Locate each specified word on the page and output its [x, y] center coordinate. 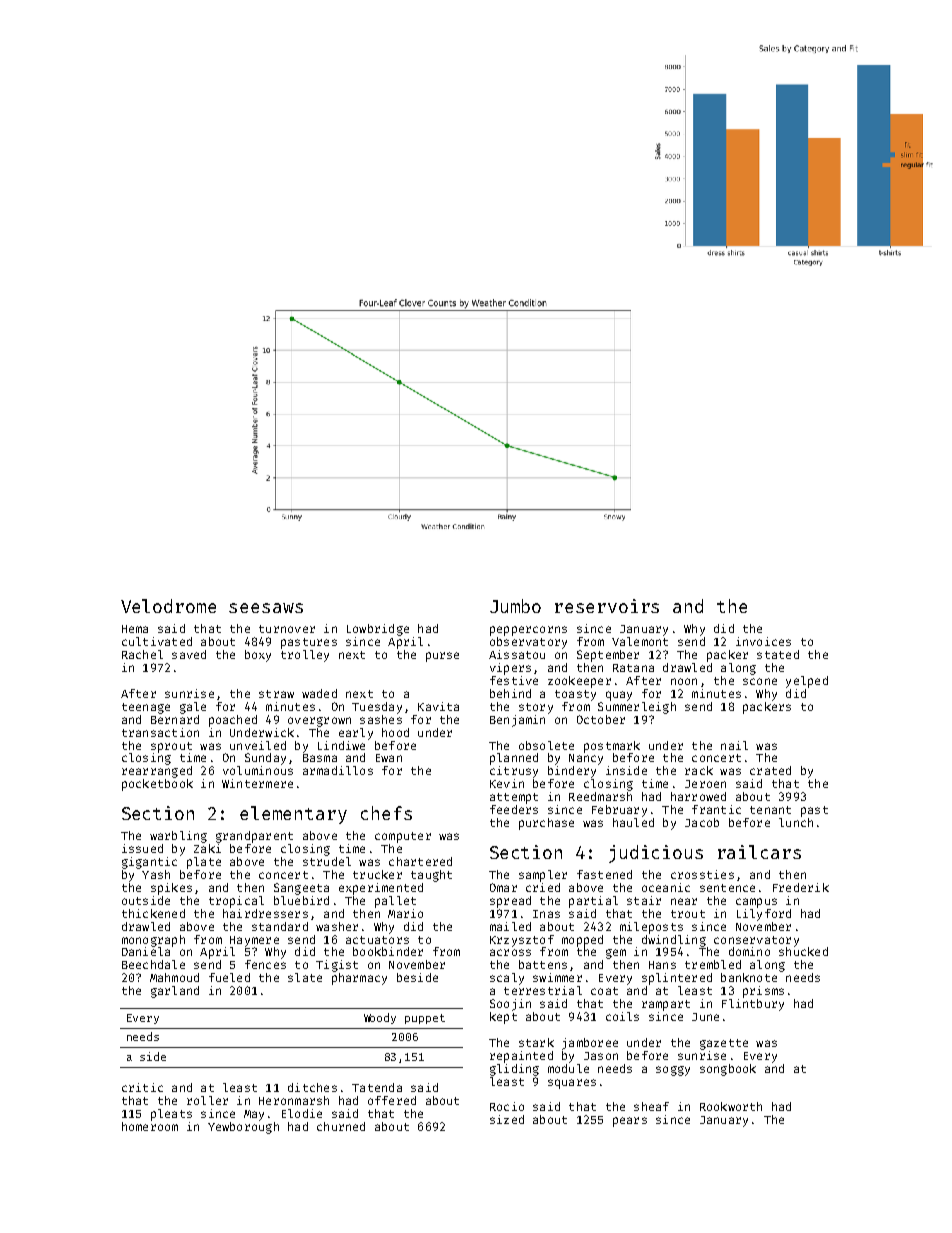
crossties [702, 874]
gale [193, 708]
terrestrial [543, 990]
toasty [575, 695]
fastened [604, 874]
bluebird [301, 900]
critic [142, 1087]
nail [734, 745]
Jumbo [515, 606]
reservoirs [607, 606]
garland [175, 992]
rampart [666, 1005]
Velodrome [168, 606]
